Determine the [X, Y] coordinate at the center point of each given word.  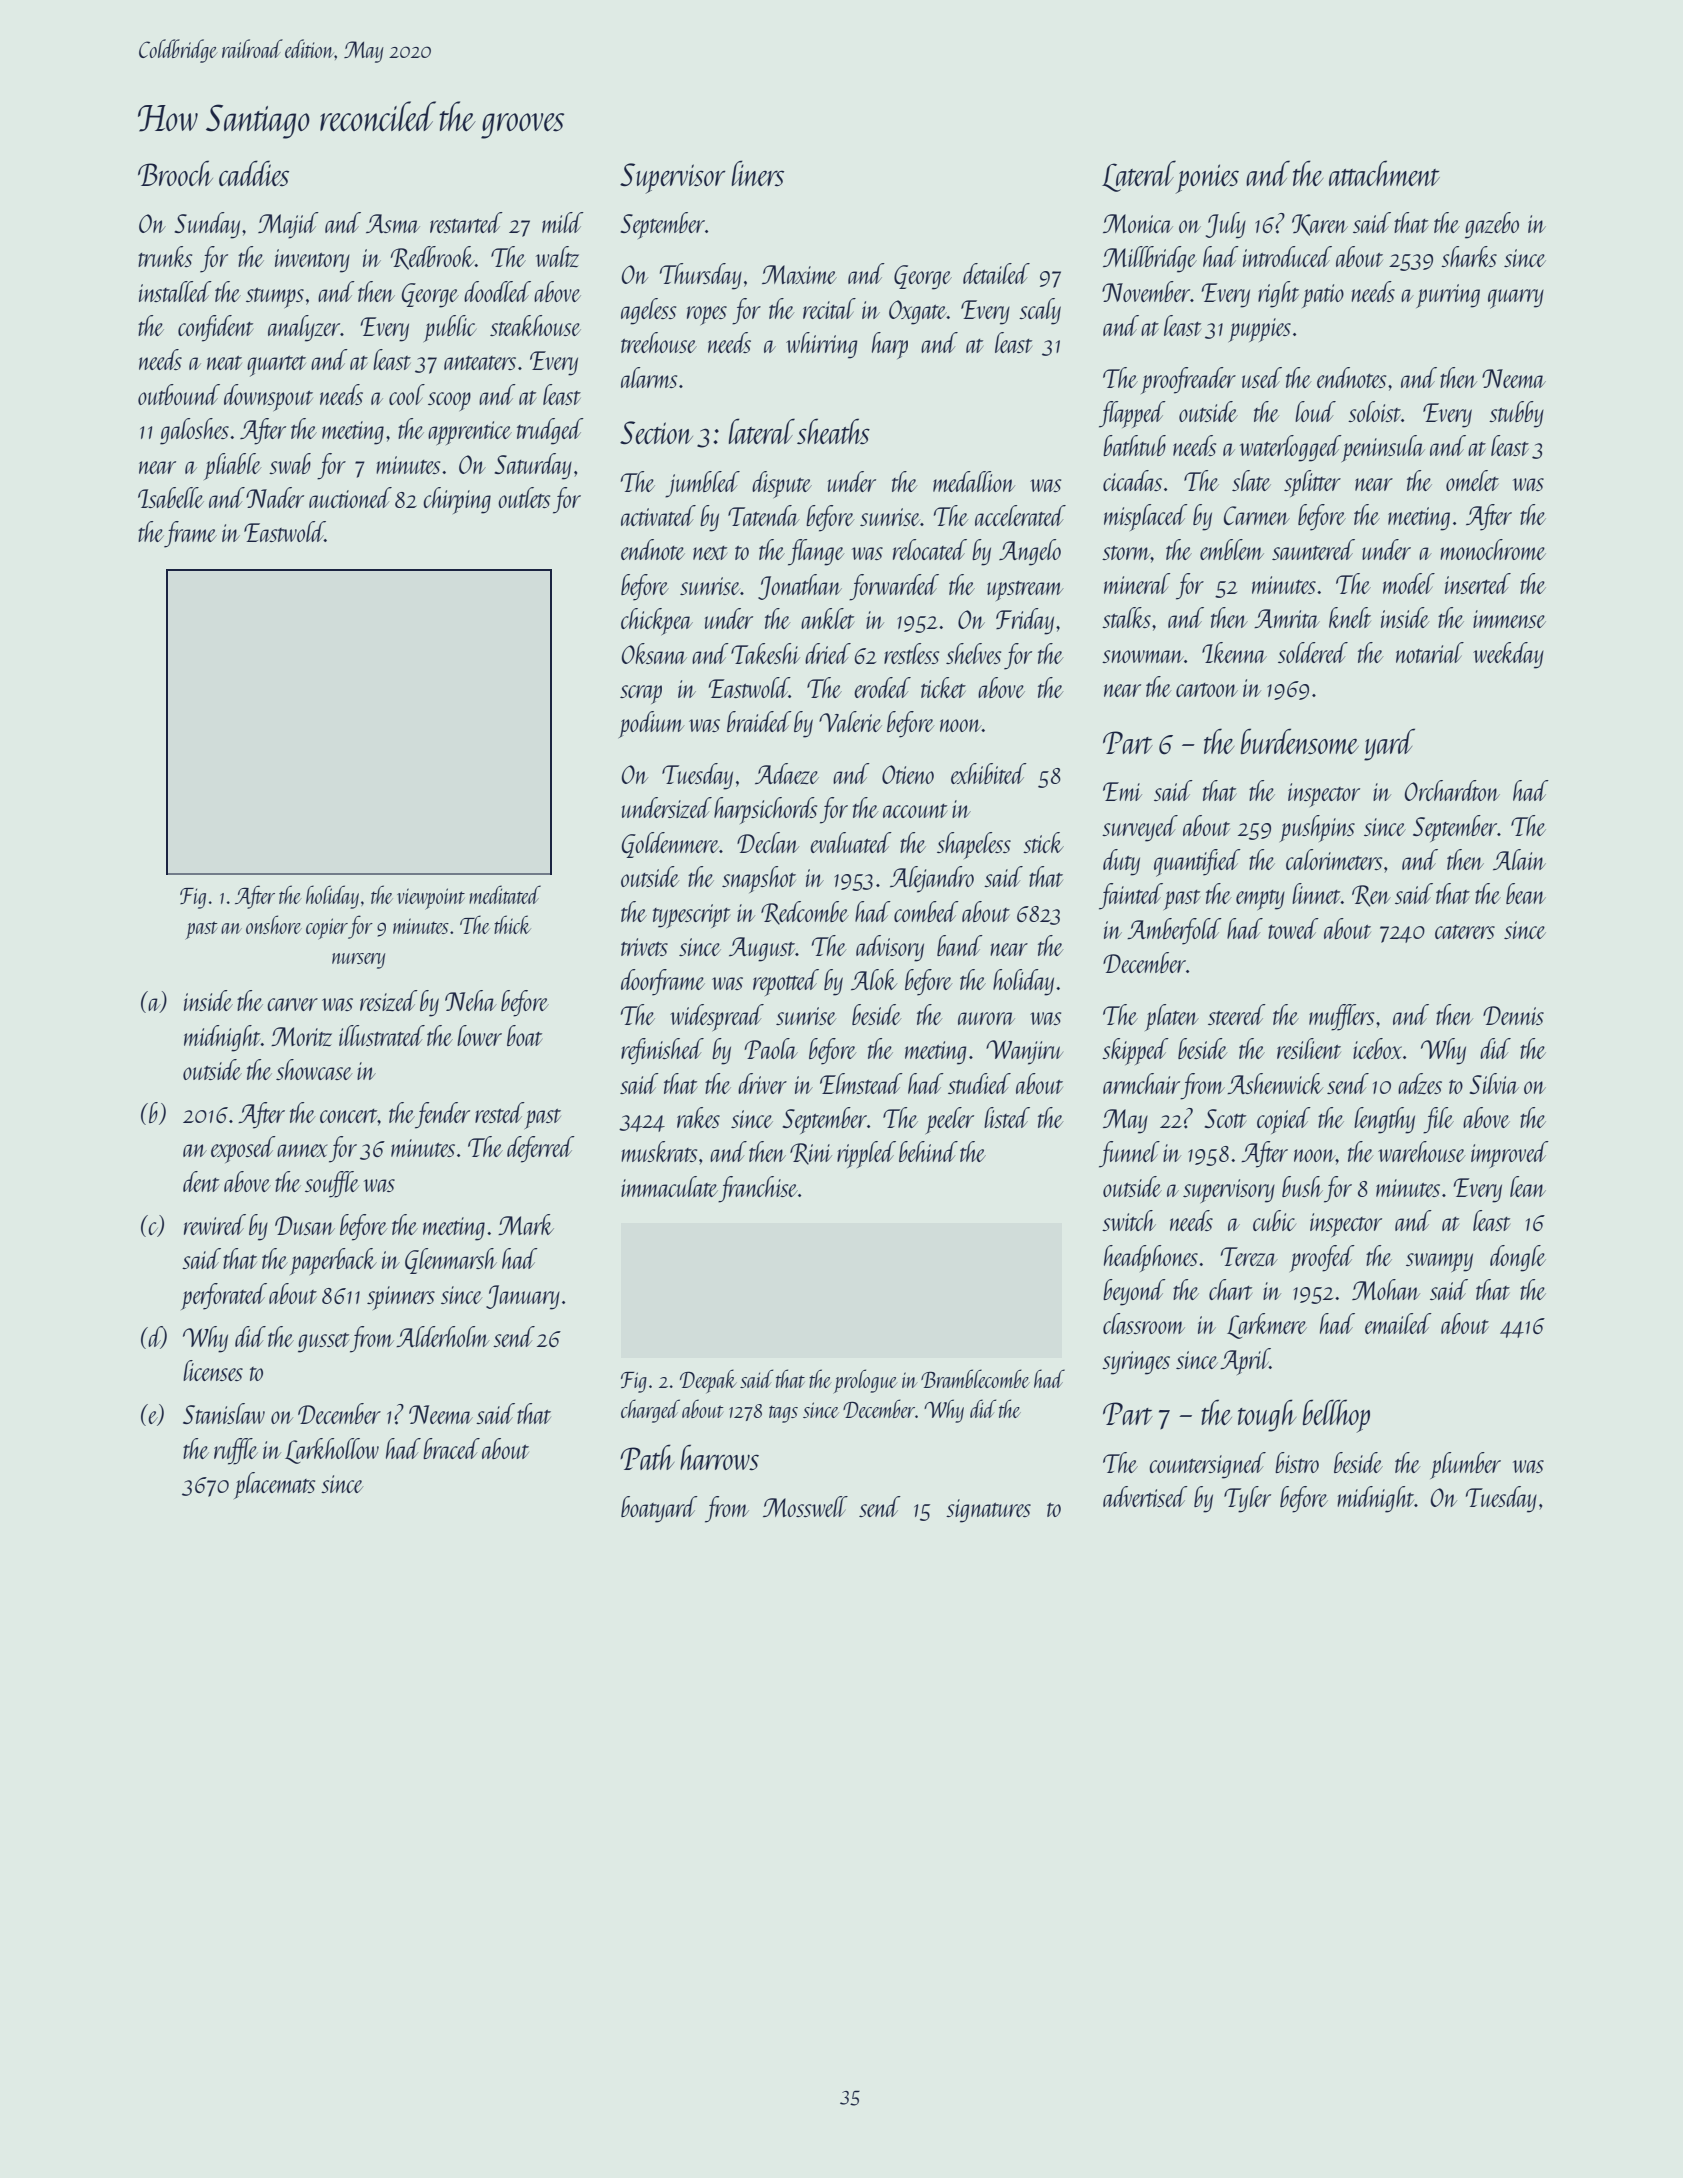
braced [451, 1448]
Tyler [1247, 1499]
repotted [786, 982]
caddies [254, 173]
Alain [1519, 859]
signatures [988, 1511]
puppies [1260, 330]
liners [758, 173]
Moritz [301, 1036]
